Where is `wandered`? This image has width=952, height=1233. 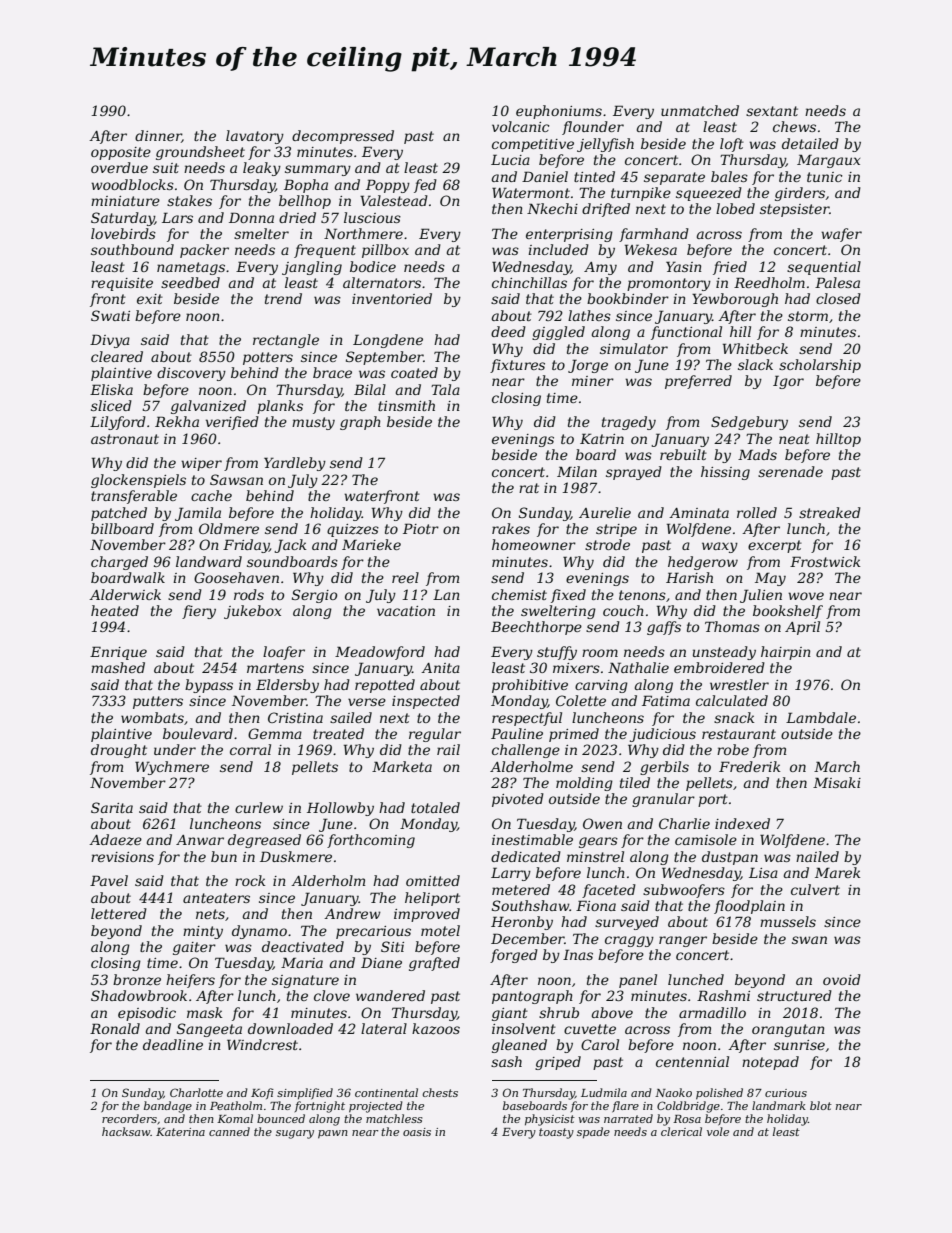
wandered is located at coordinates (390, 995).
